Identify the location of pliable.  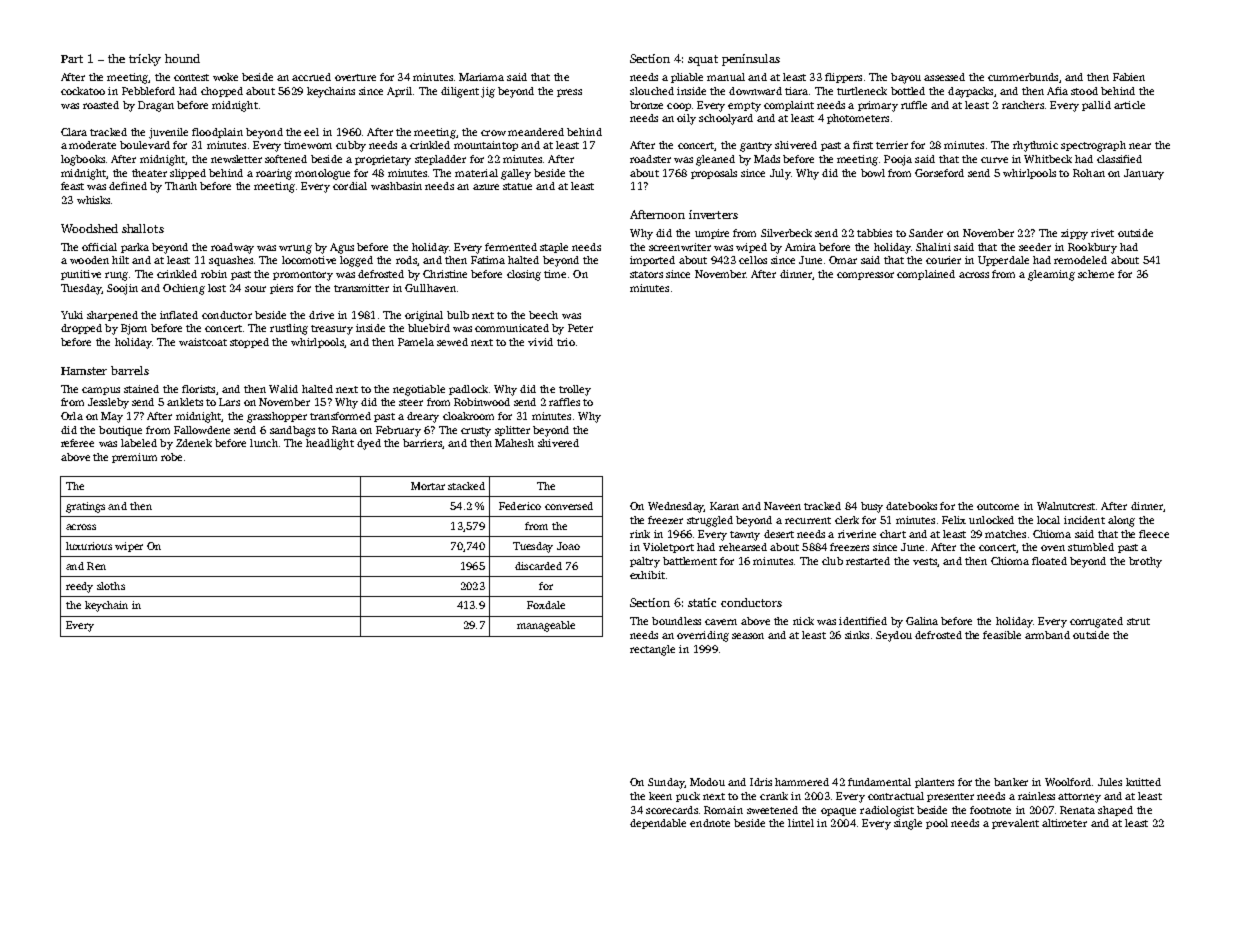
(687, 78).
